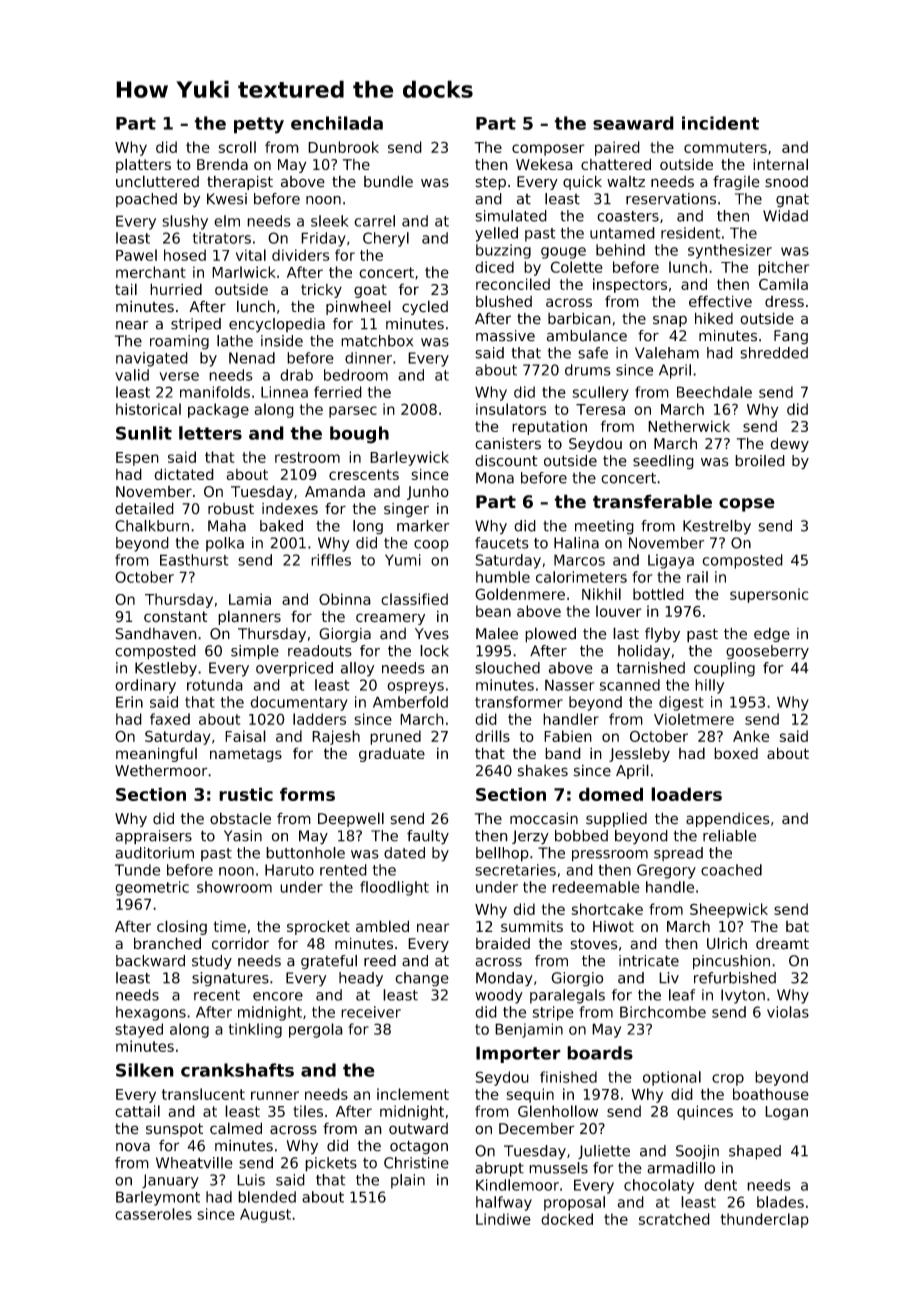 Image resolution: width=924 pixels, height=1308 pixels. Describe the element at coordinates (549, 427) in the screenshot. I see `reputation` at that location.
